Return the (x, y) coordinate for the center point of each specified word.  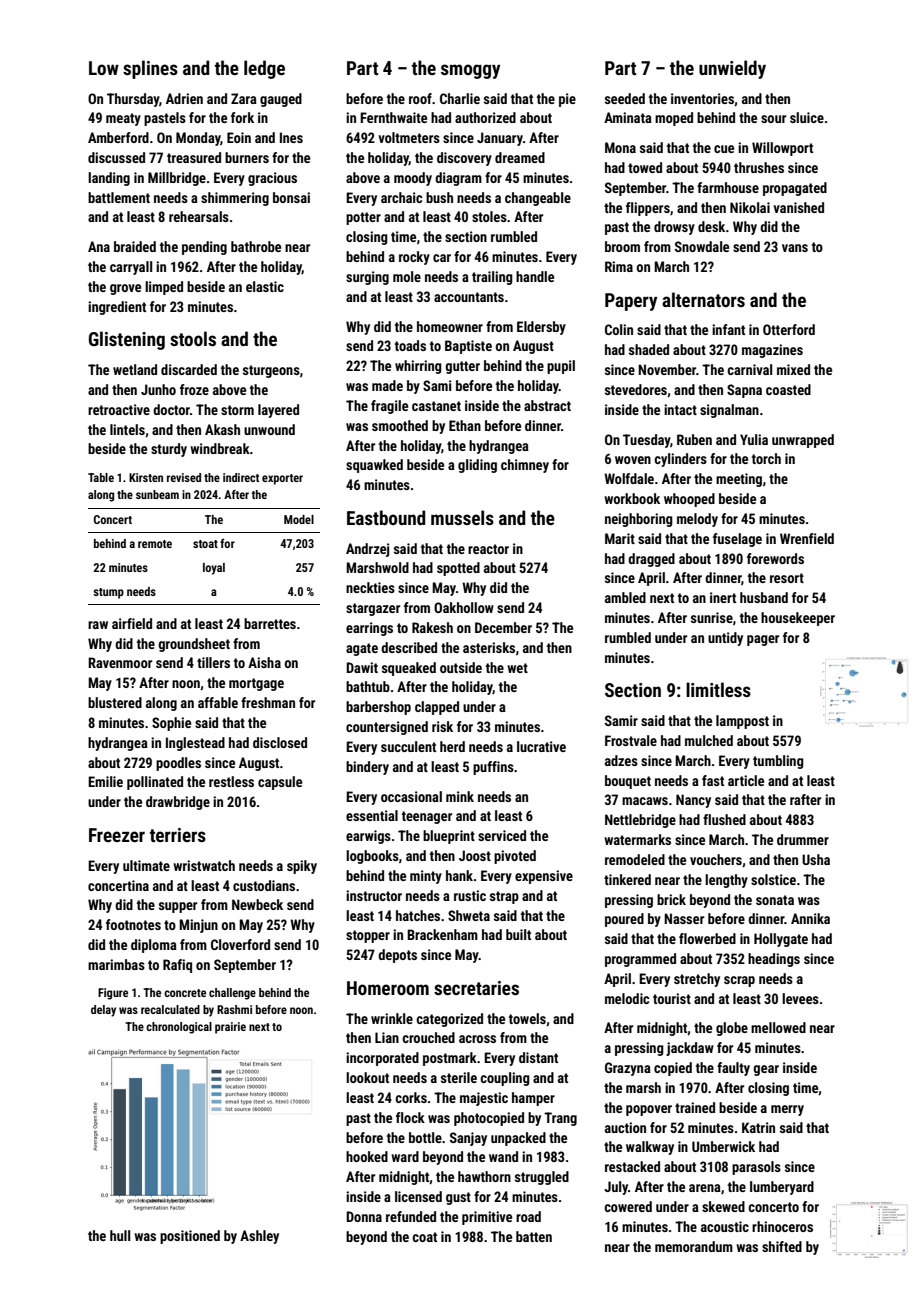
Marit (620, 538)
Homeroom (388, 988)
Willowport (782, 149)
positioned (190, 1237)
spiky (302, 867)
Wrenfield (807, 538)
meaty (123, 119)
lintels (127, 429)
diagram (458, 179)
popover (649, 1110)
